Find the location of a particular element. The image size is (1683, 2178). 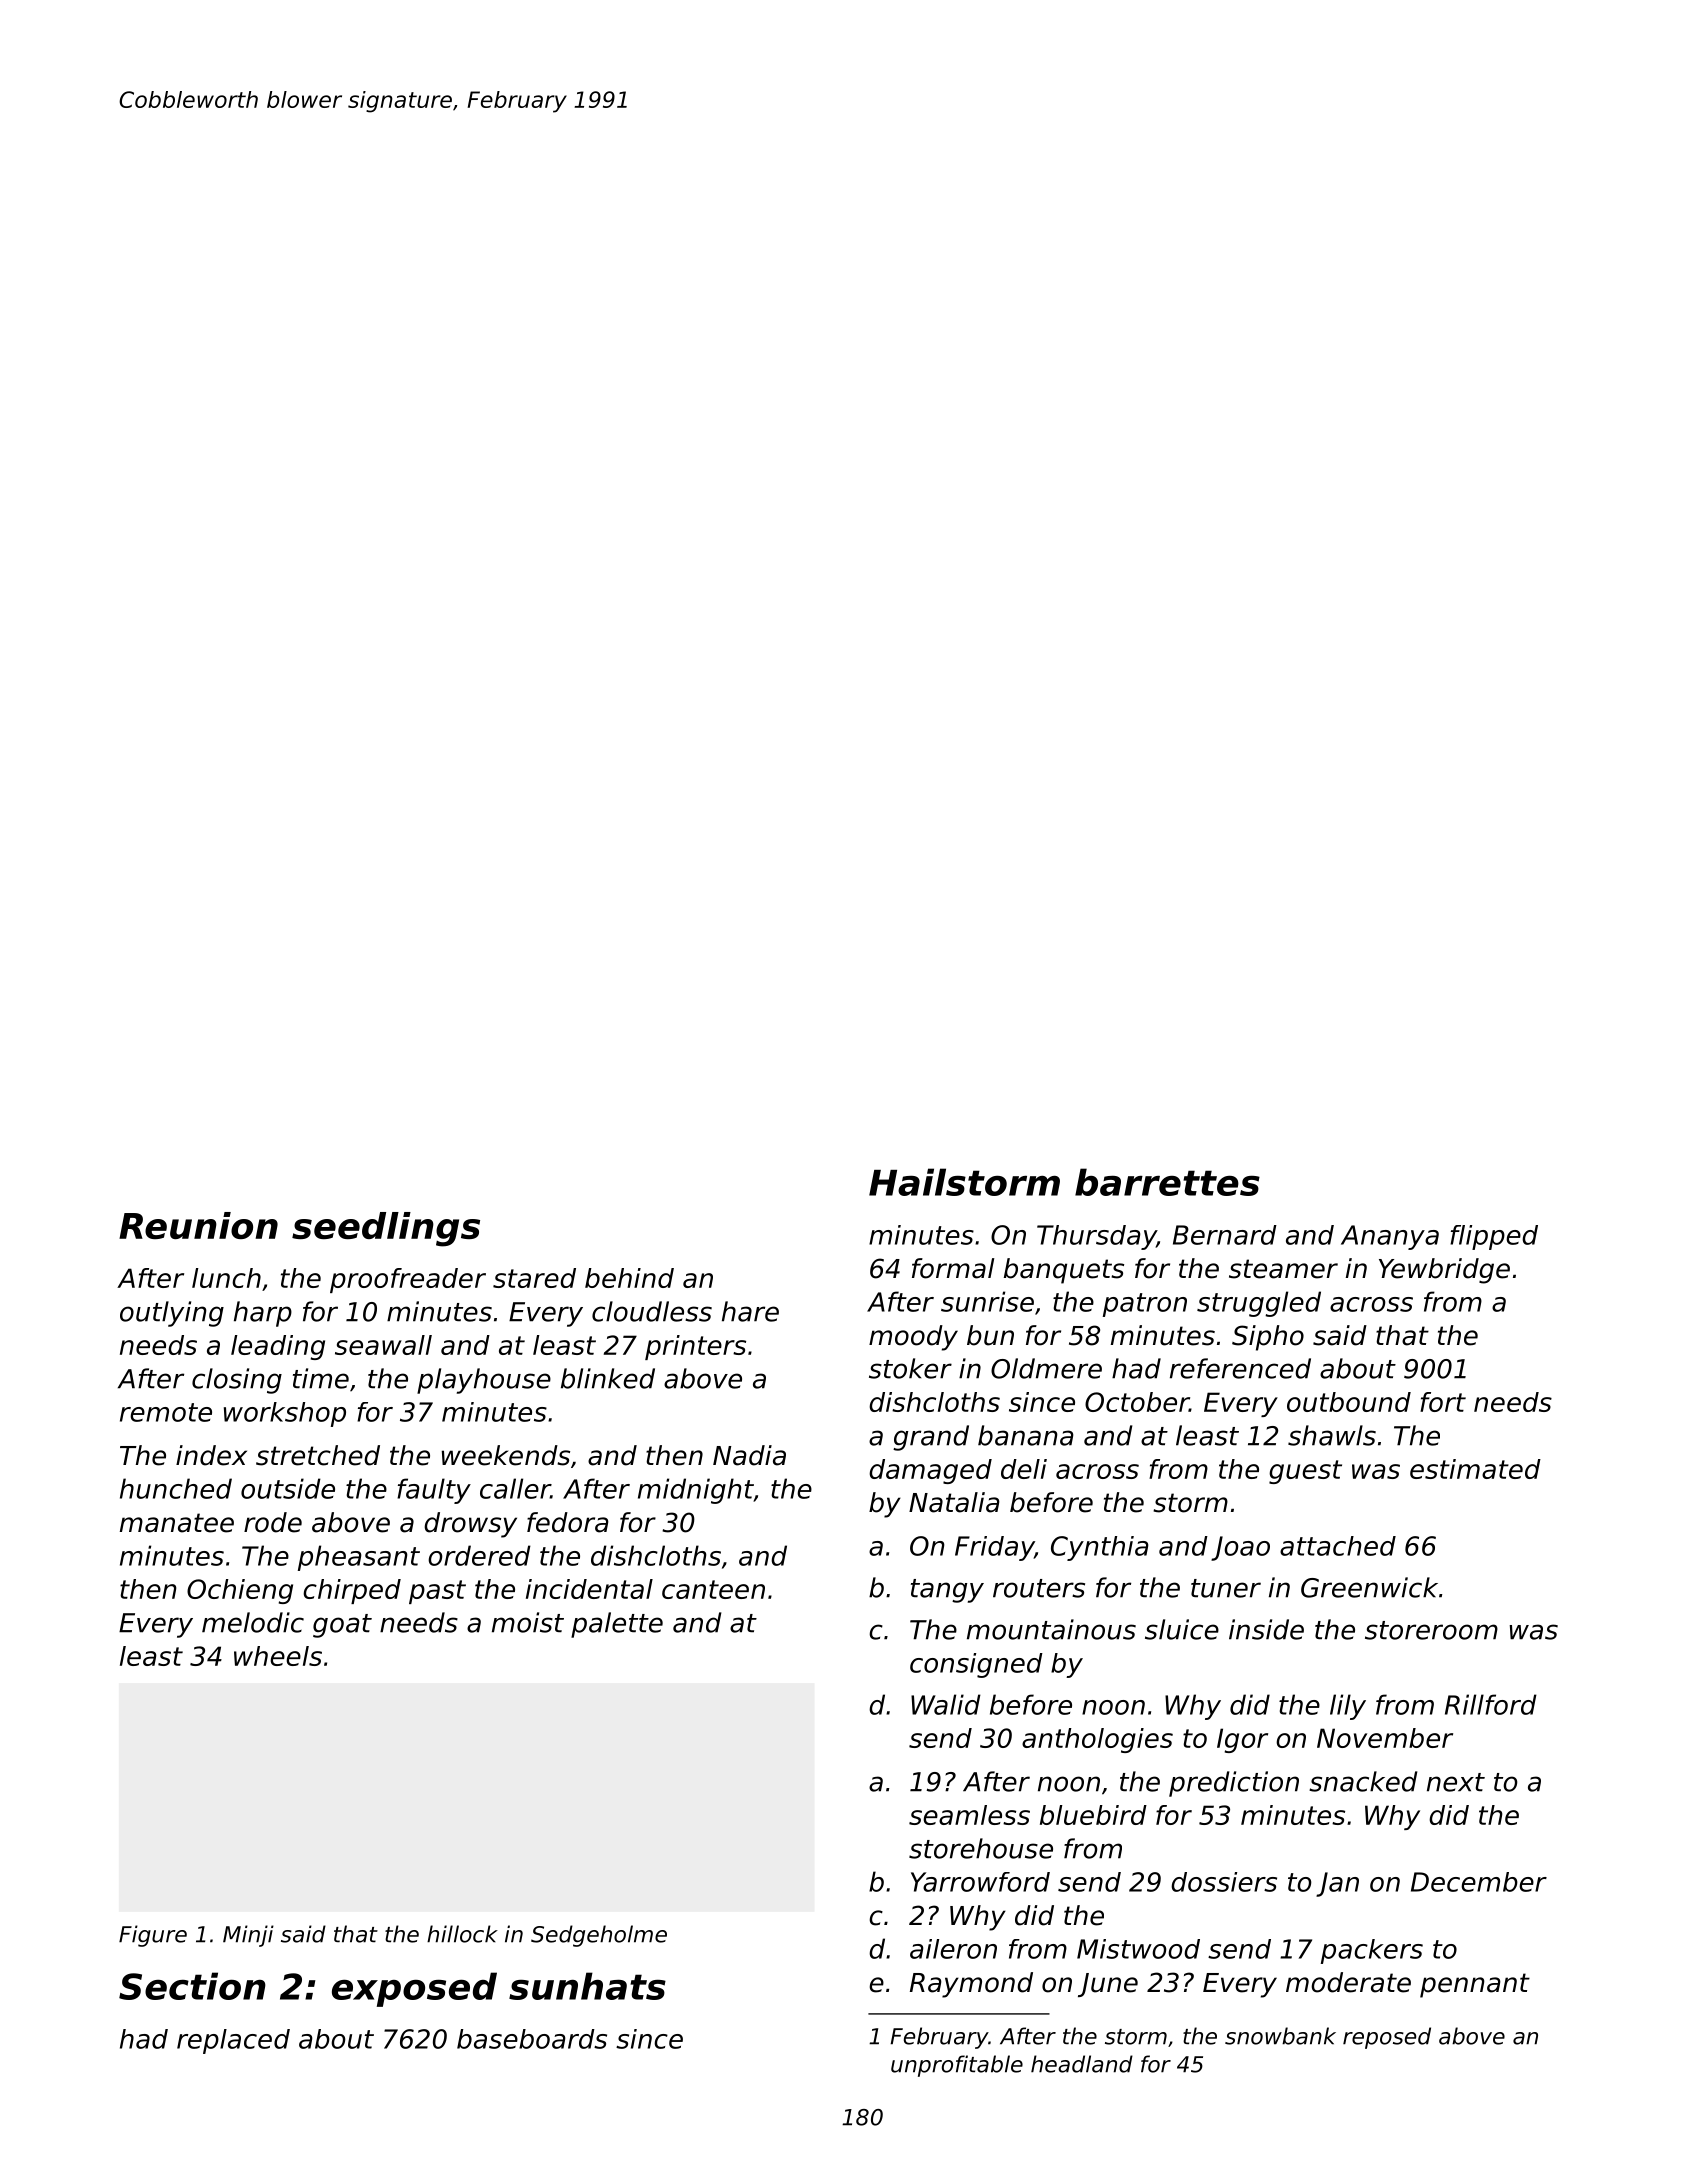

Friday is located at coordinates (994, 1548).
